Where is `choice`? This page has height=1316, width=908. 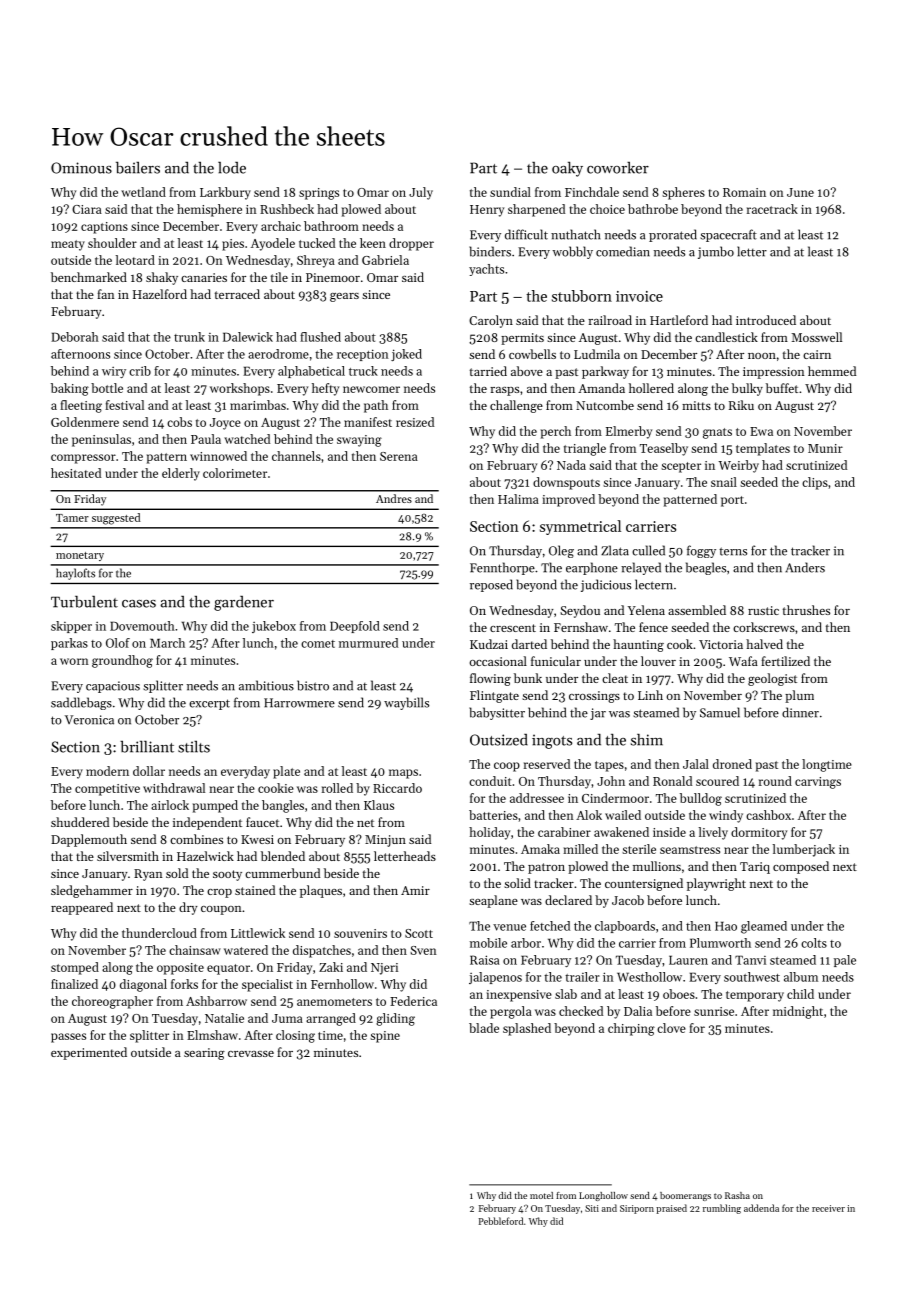 choice is located at coordinates (607, 209).
